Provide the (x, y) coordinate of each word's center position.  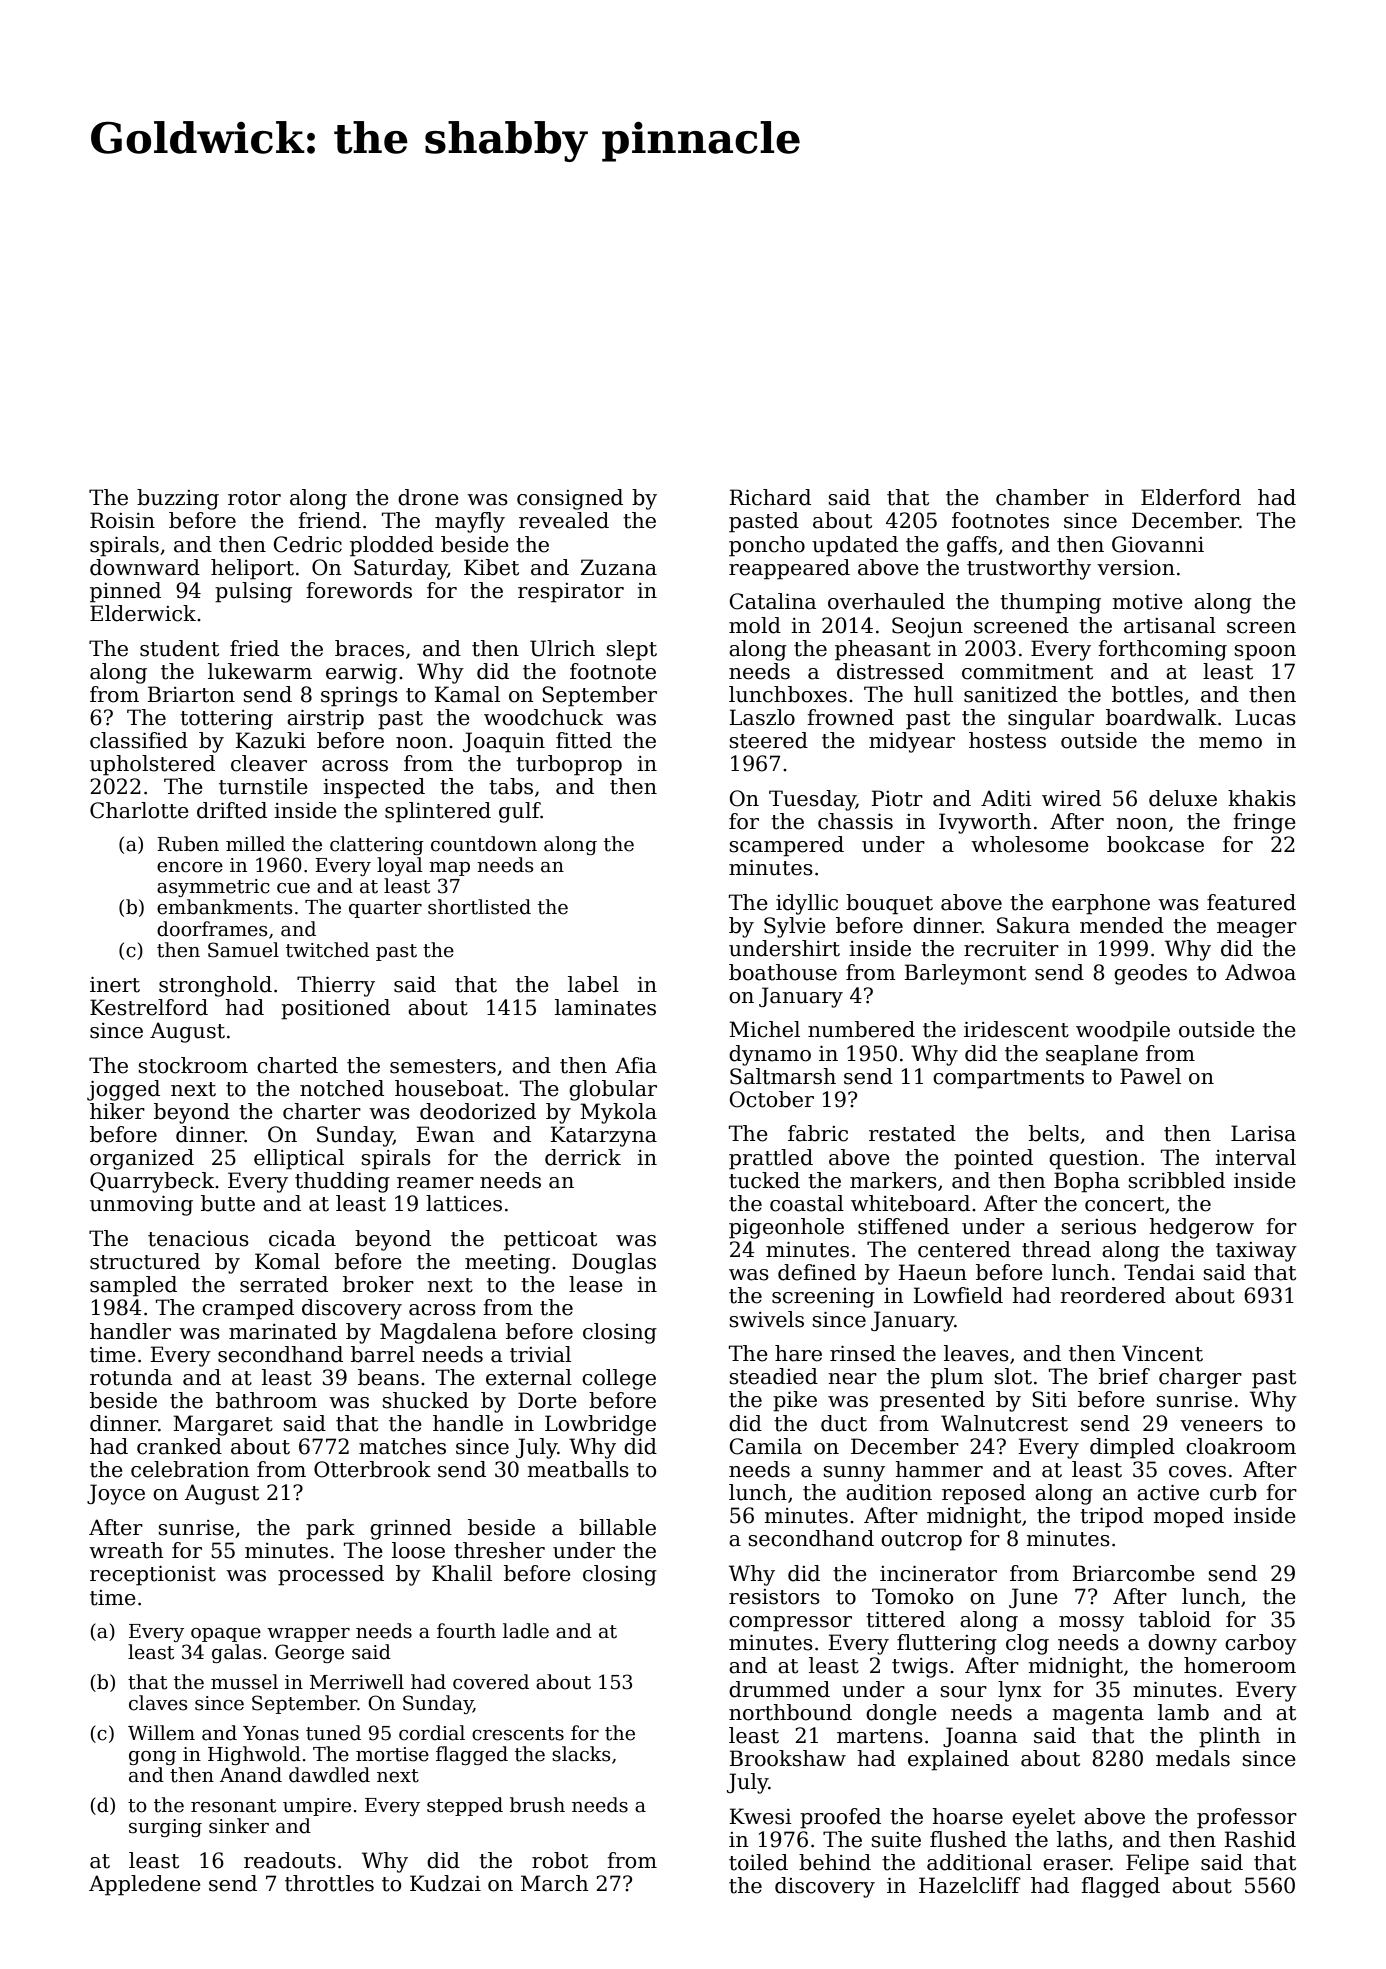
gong (152, 1758)
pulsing (253, 592)
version (1136, 568)
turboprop (569, 765)
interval (1255, 1157)
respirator (571, 593)
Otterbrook (372, 1469)
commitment (1027, 672)
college (619, 1379)
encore (190, 867)
